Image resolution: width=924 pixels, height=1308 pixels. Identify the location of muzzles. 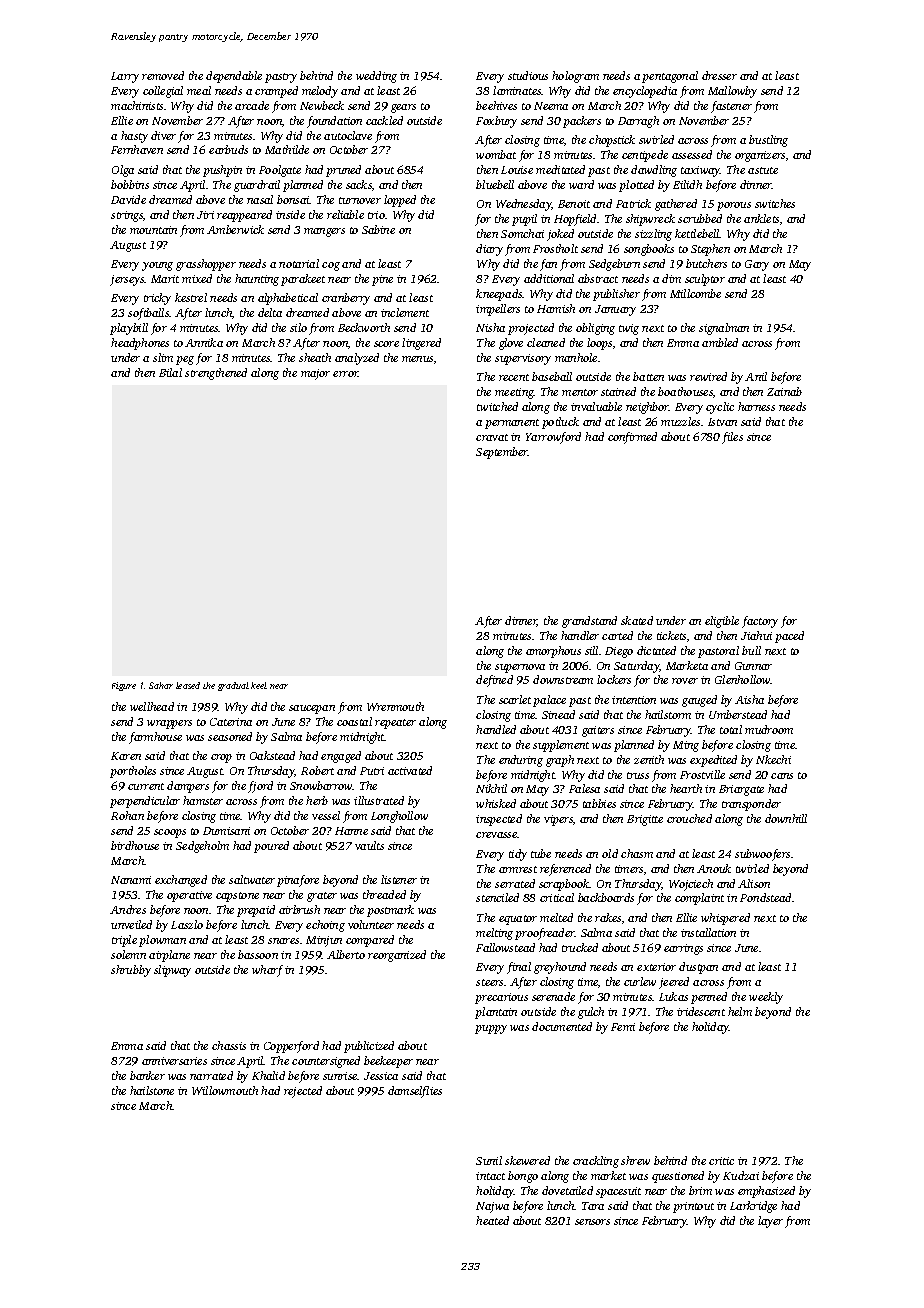
(680, 421).
